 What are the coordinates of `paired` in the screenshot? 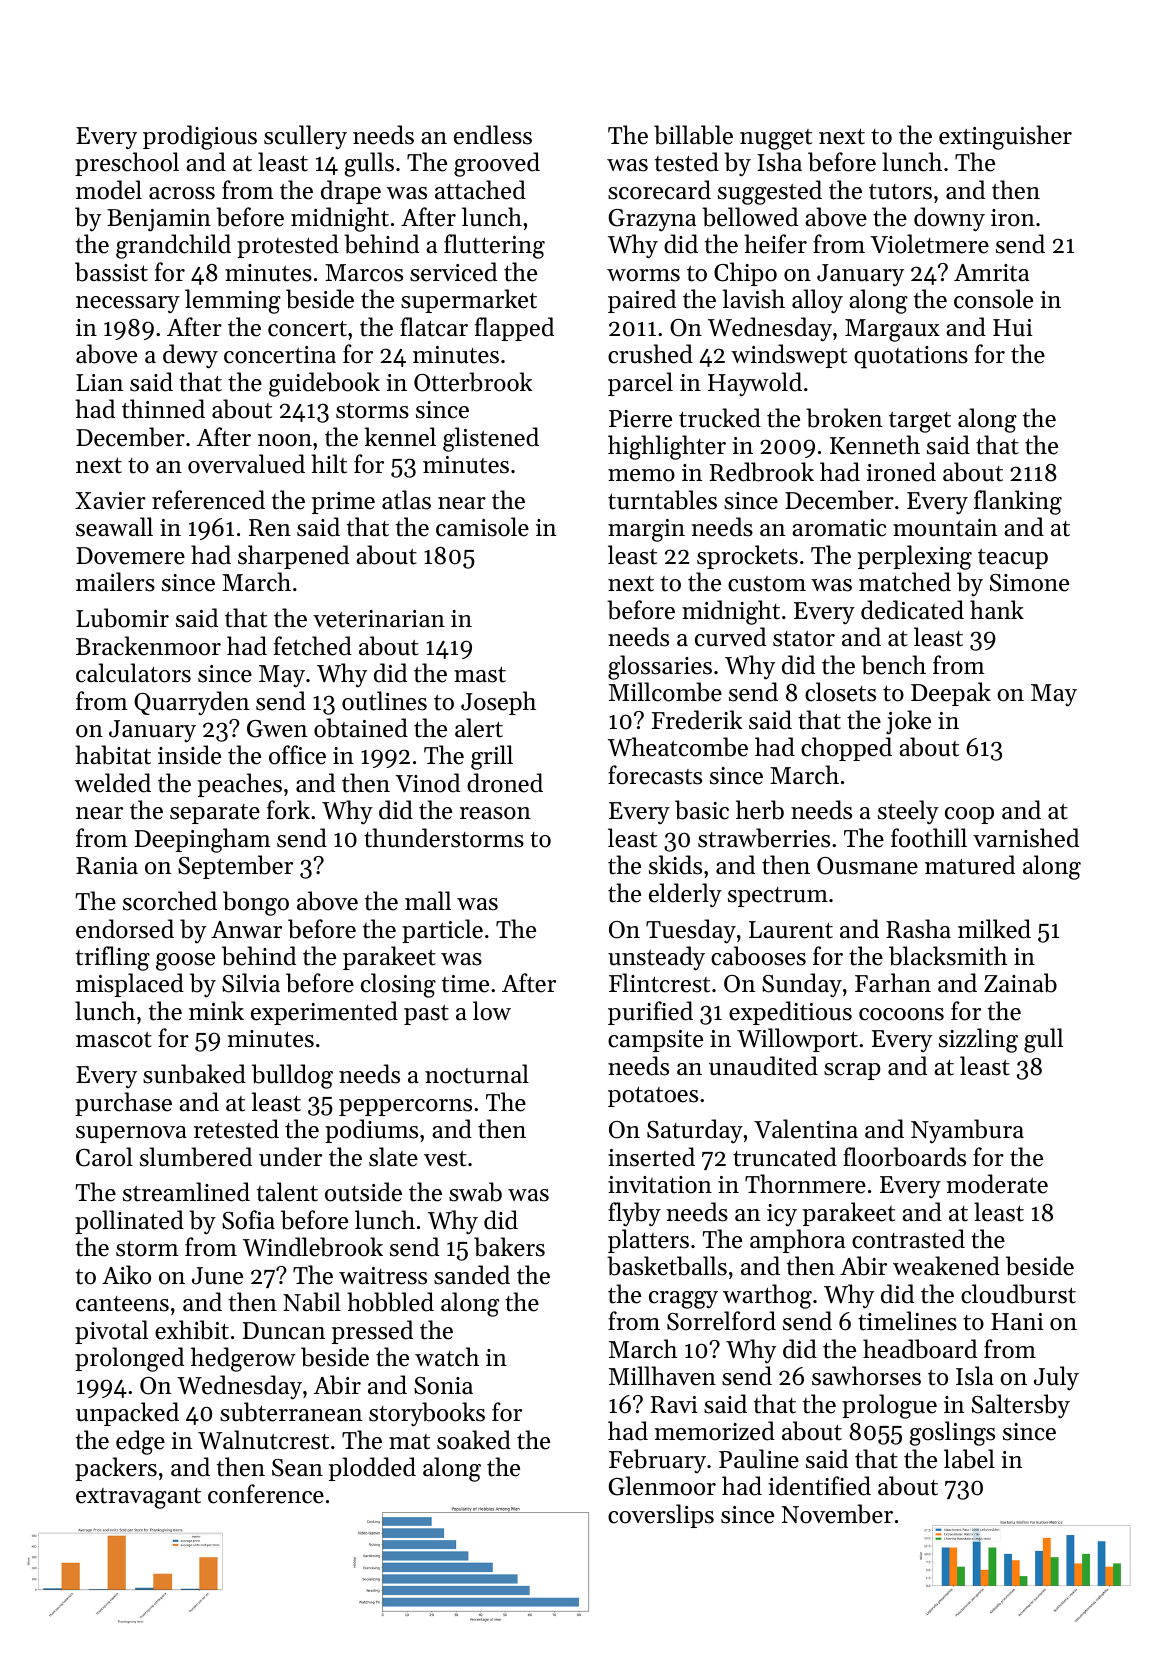 It's located at (642, 301).
